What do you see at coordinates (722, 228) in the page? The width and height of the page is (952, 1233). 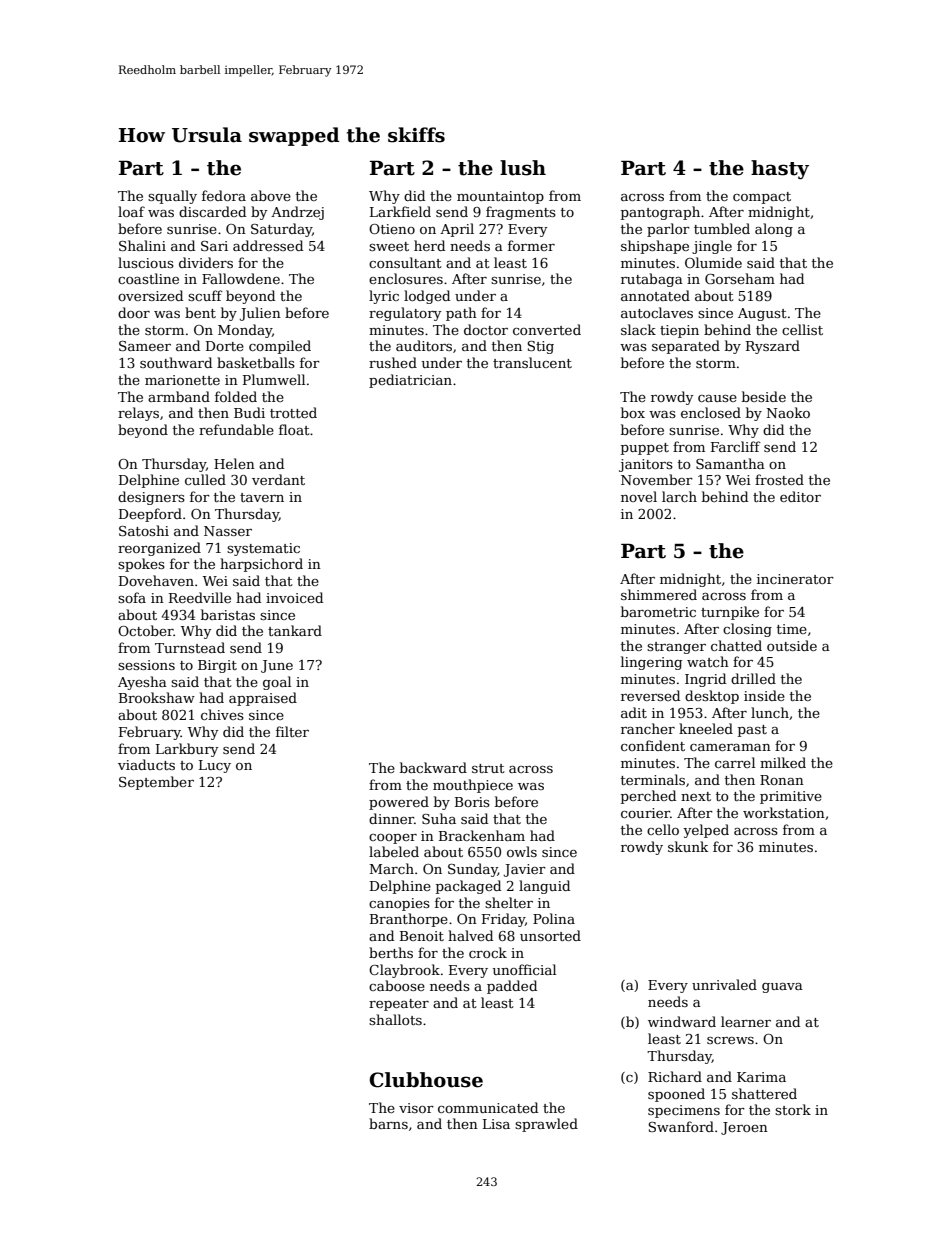 I see `tumbled` at bounding box center [722, 228].
